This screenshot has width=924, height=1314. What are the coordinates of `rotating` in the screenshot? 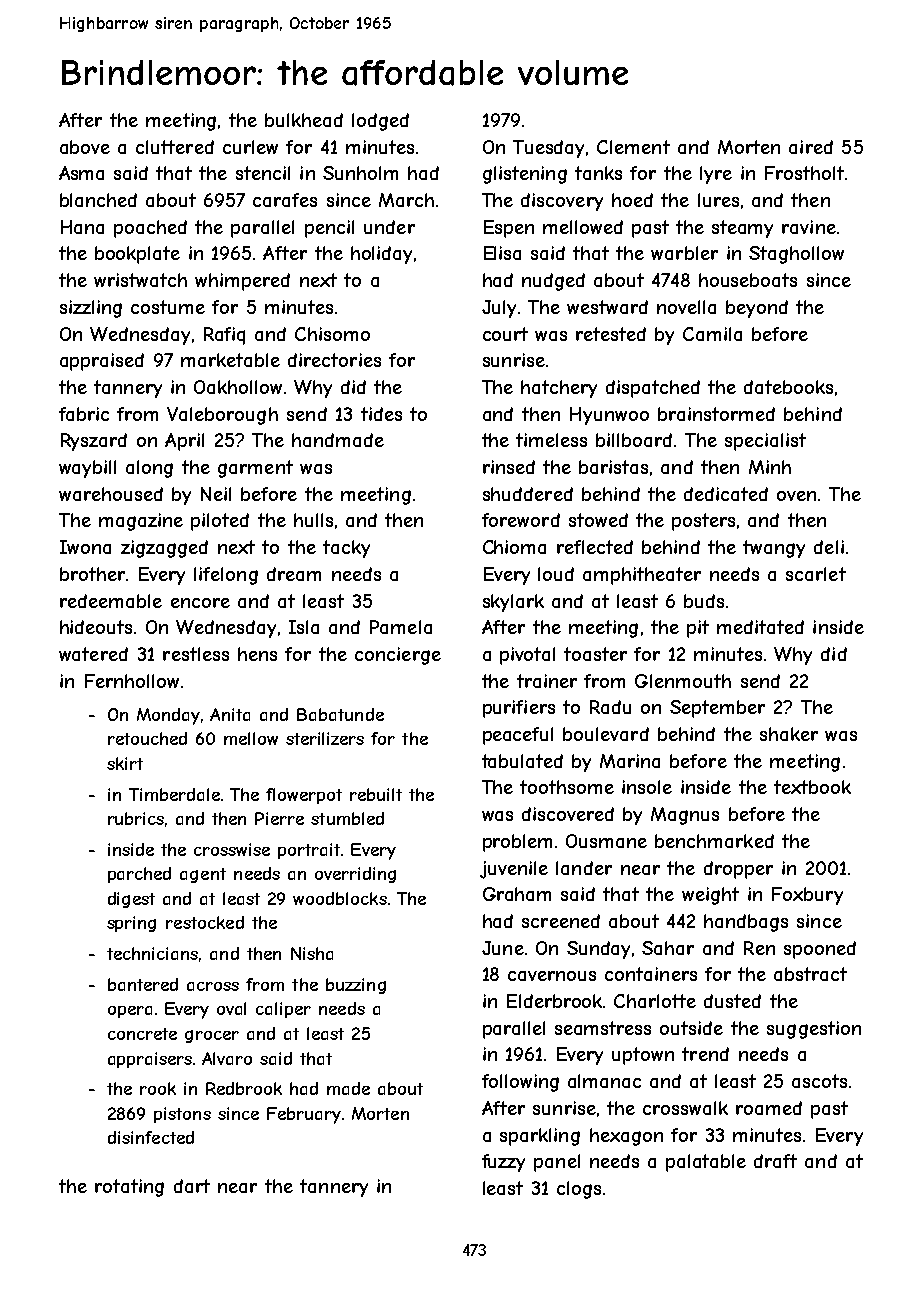 It's located at (129, 1188).
